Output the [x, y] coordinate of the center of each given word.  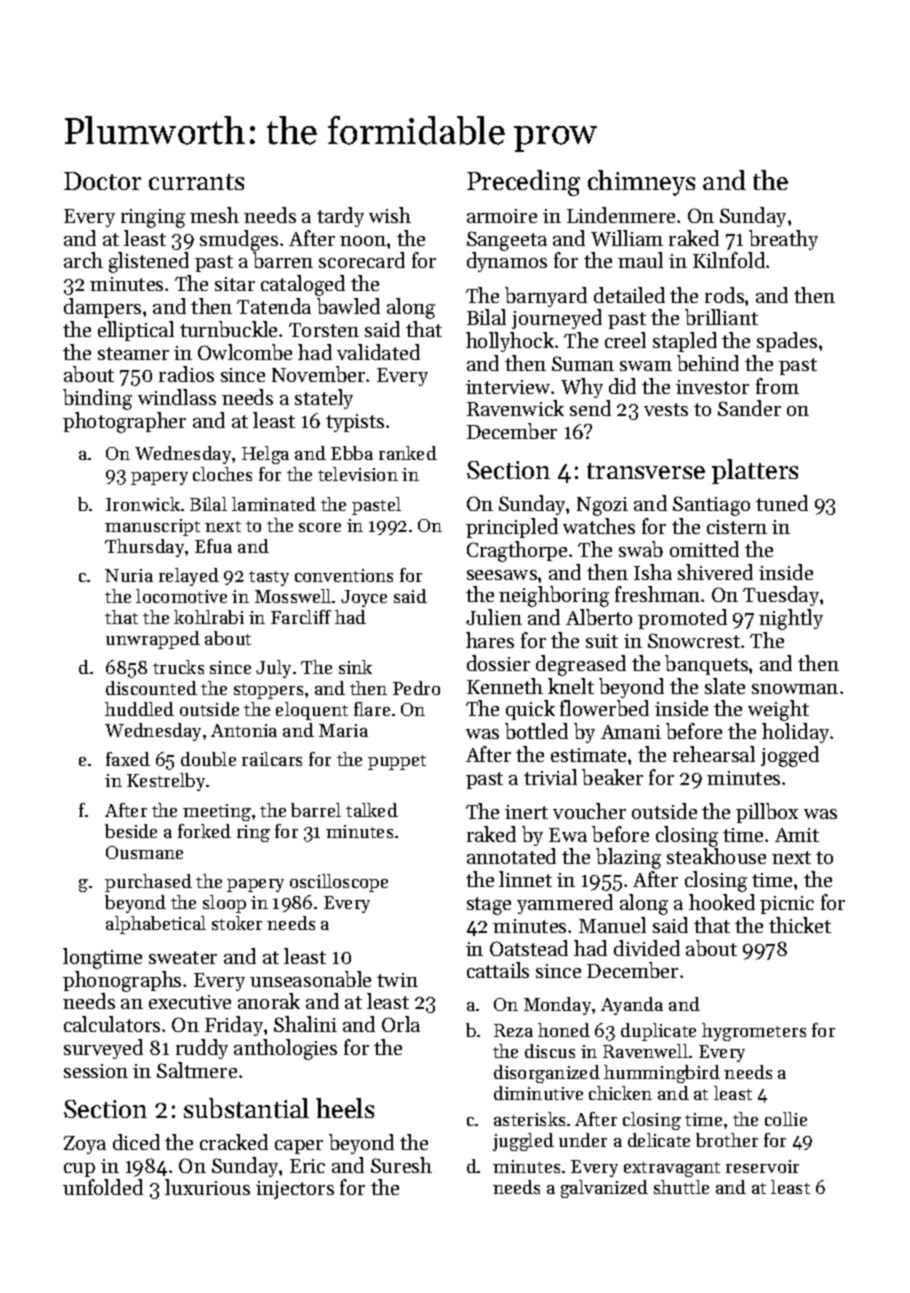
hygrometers [754, 1032]
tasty [269, 578]
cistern [737, 527]
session [96, 1071]
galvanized [604, 1189]
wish [390, 215]
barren [283, 260]
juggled [523, 1142]
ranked [408, 453]
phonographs [122, 981]
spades [787, 342]
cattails [498, 970]
